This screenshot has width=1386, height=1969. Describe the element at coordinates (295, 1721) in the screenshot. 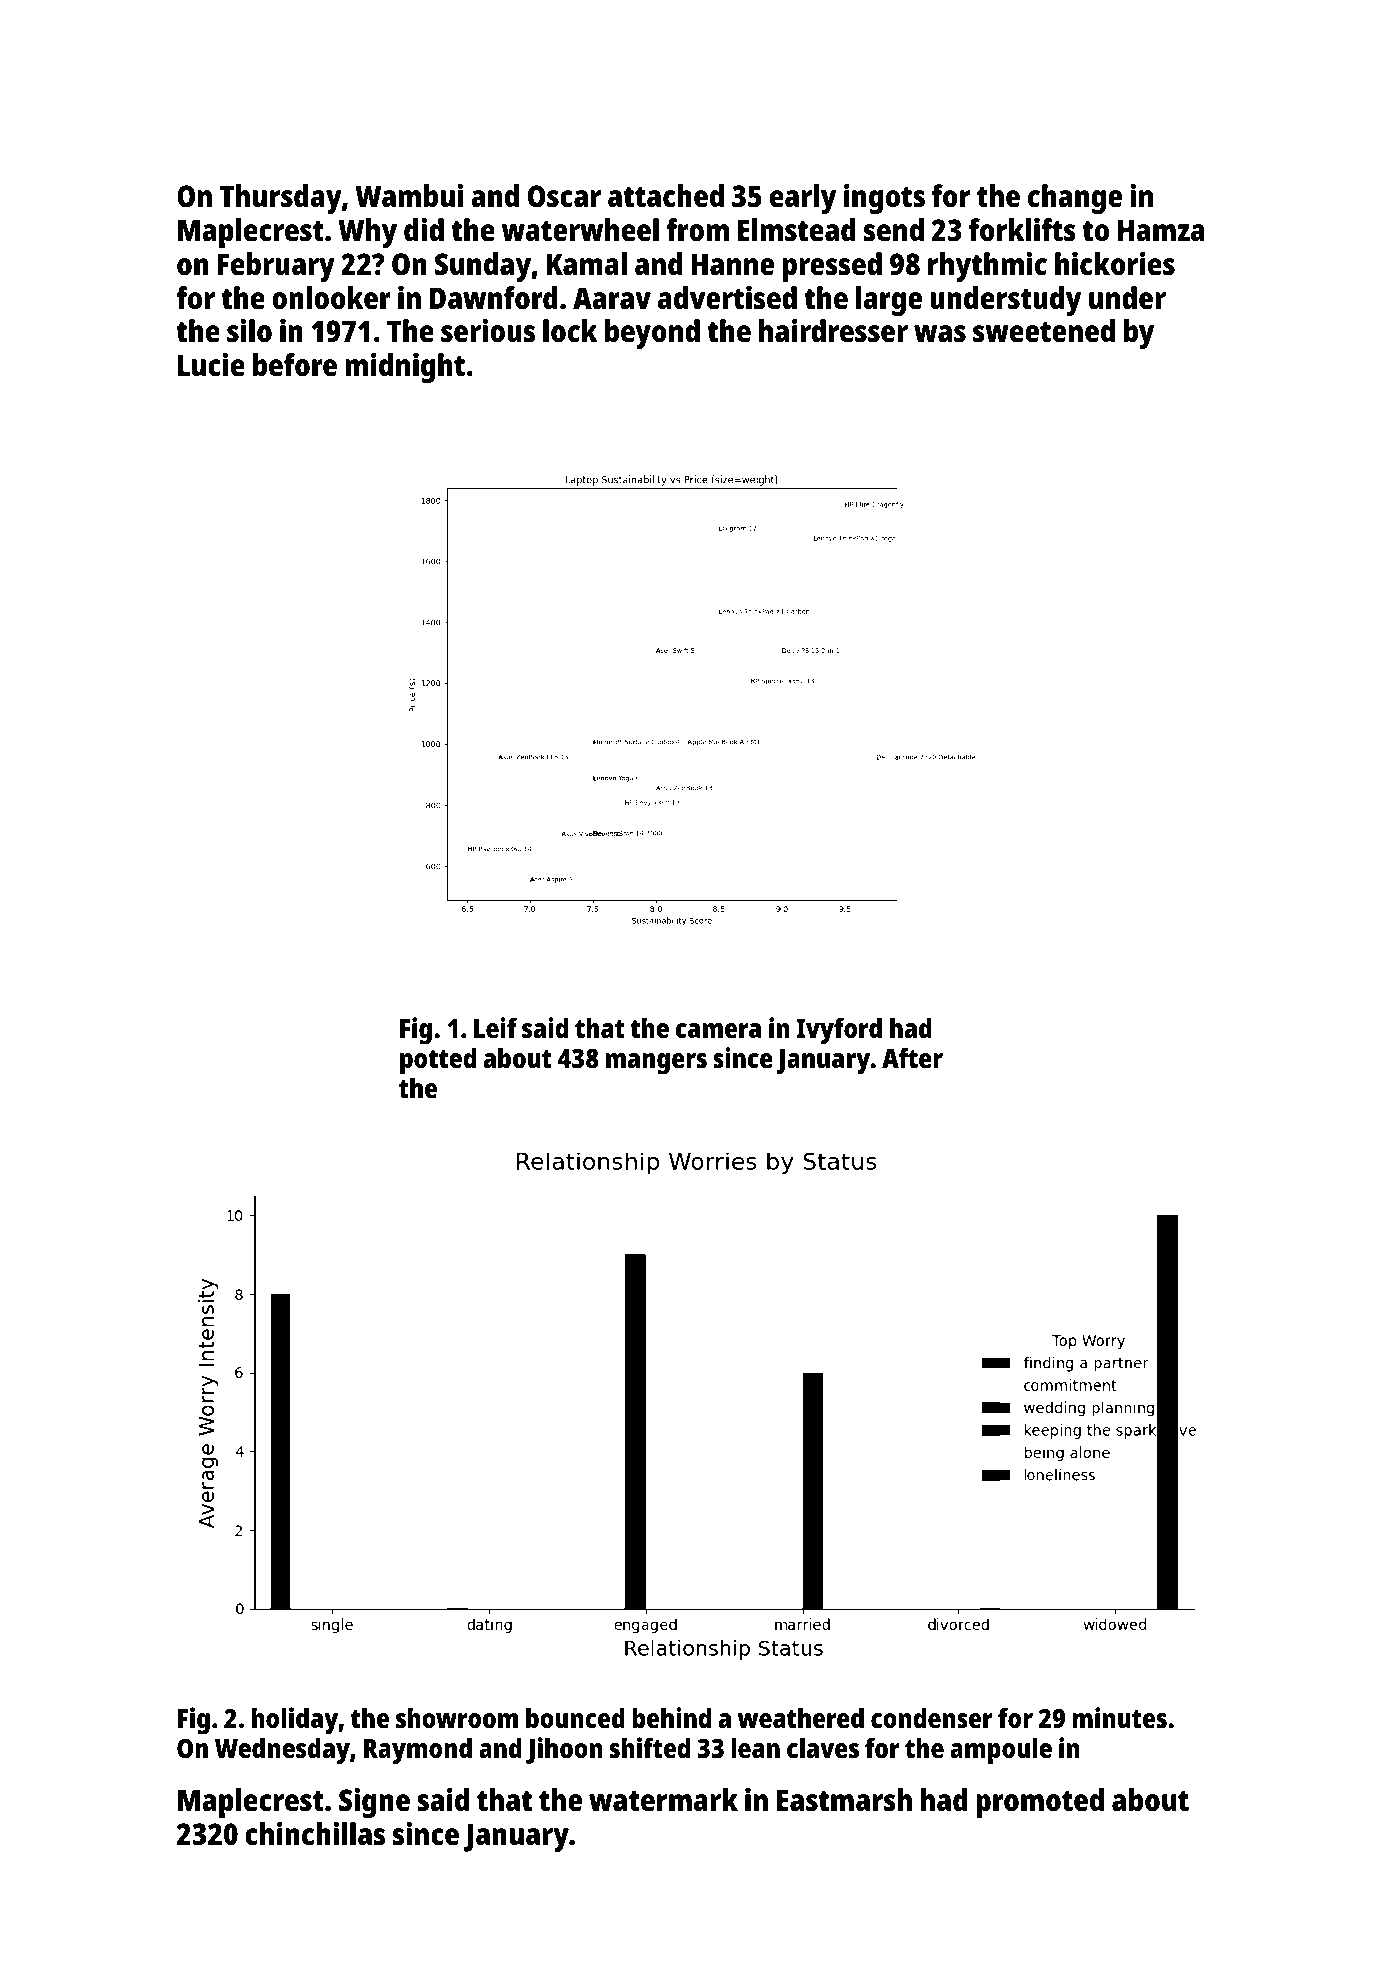

I see `holiday` at that location.
